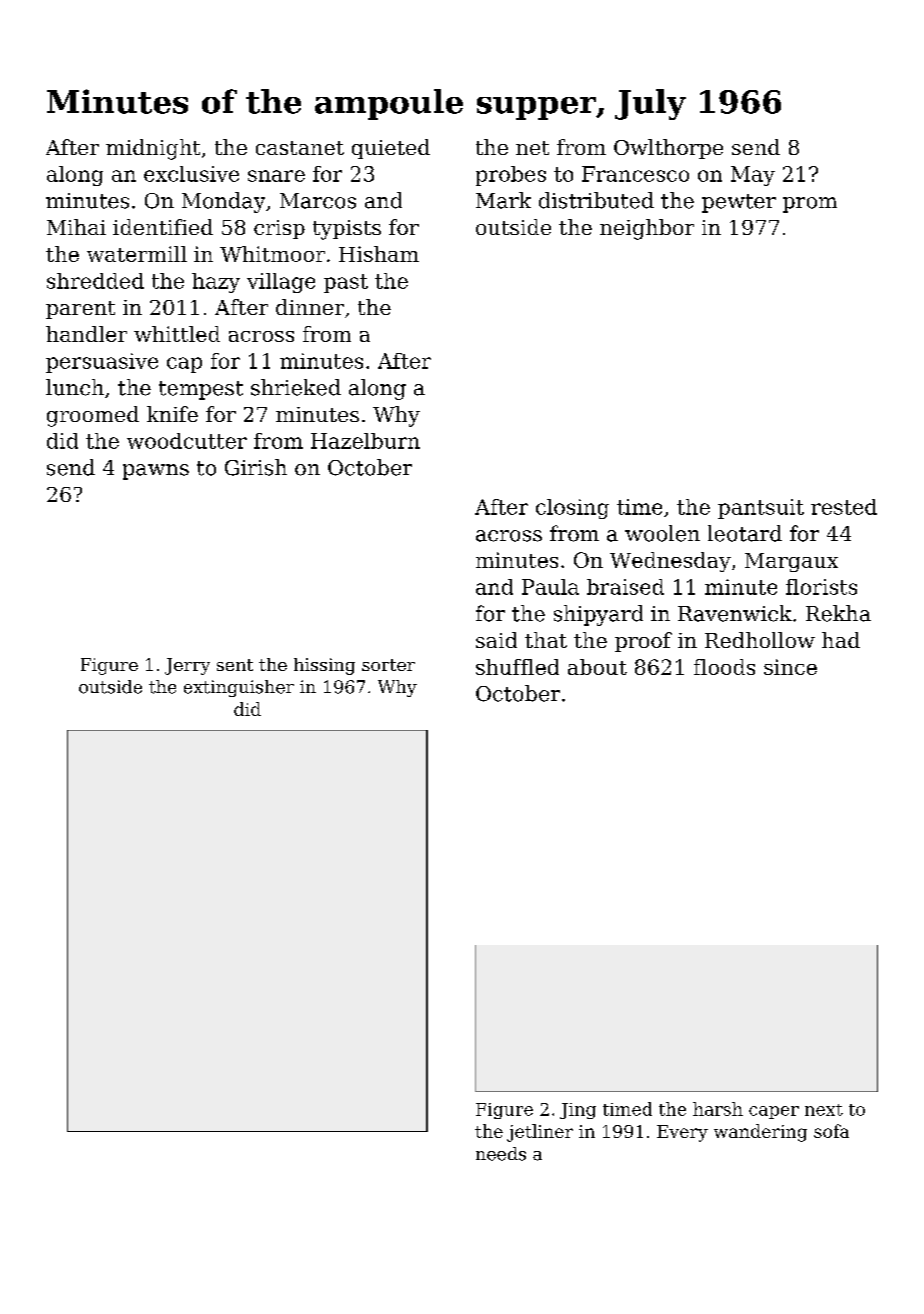 The height and width of the screenshot is (1314, 924). Describe the element at coordinates (239, 688) in the screenshot. I see `extinguisher` at that location.
